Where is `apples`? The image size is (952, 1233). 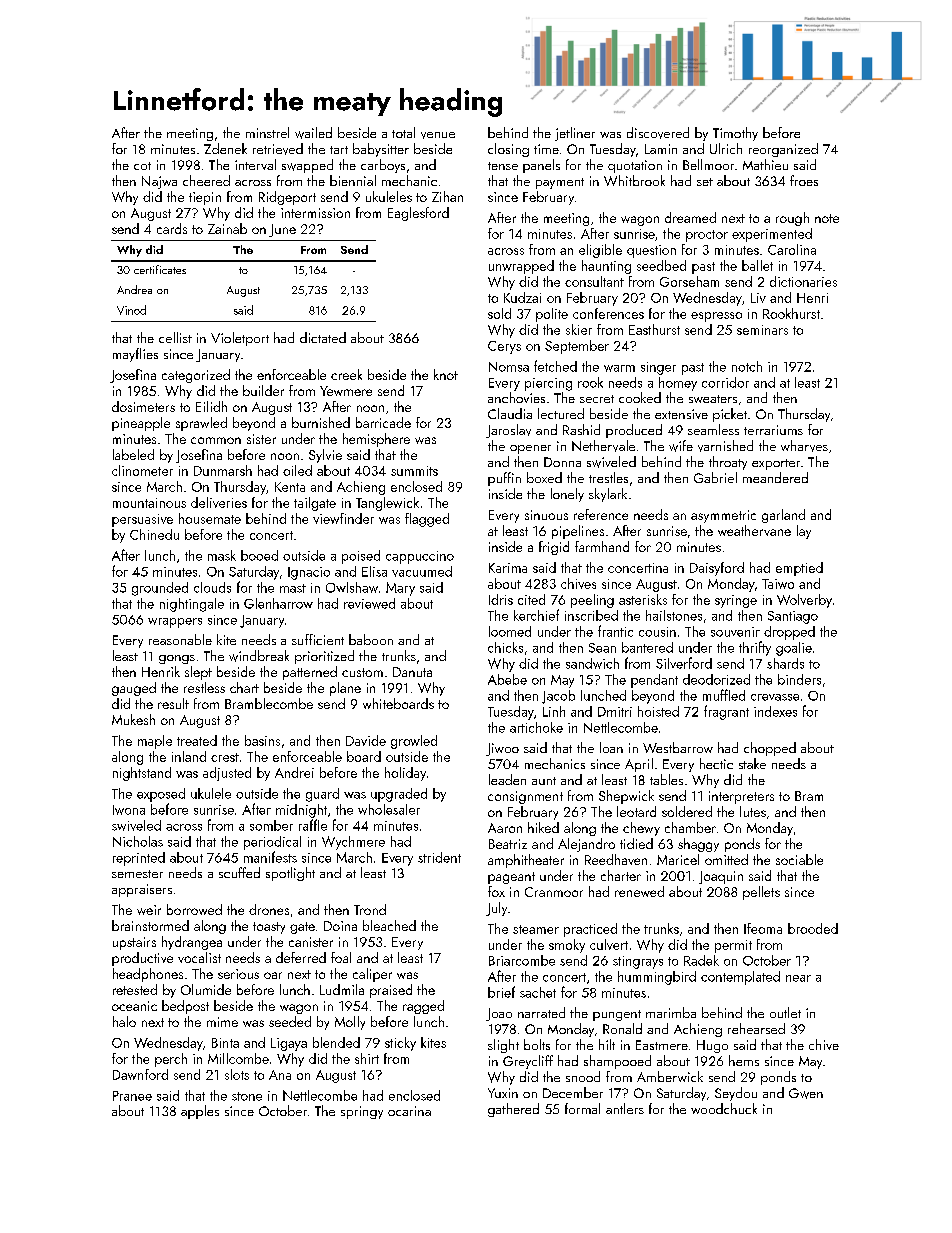 apples is located at coordinates (200, 1112).
